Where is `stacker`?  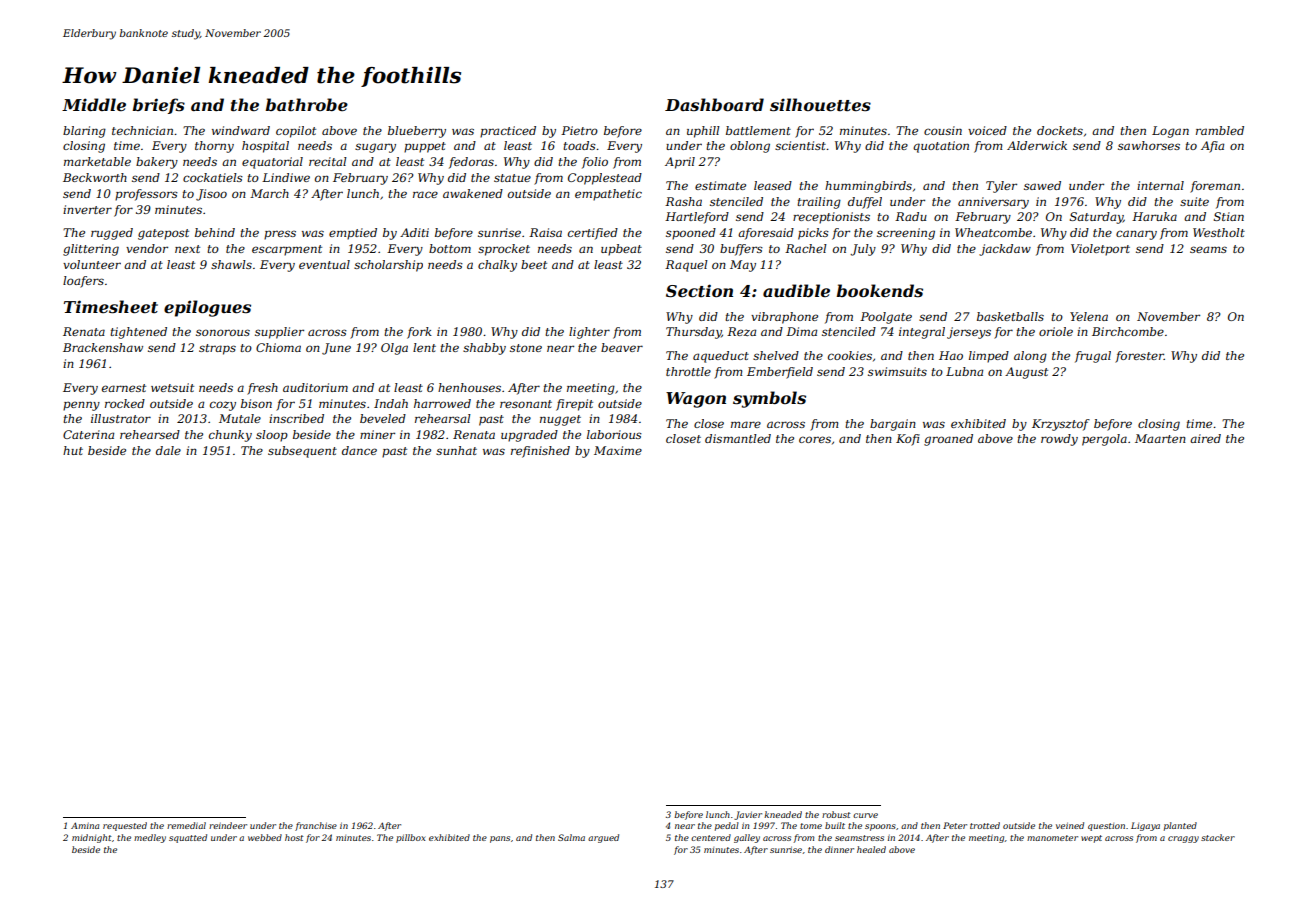 stacker is located at coordinates (1218, 837).
